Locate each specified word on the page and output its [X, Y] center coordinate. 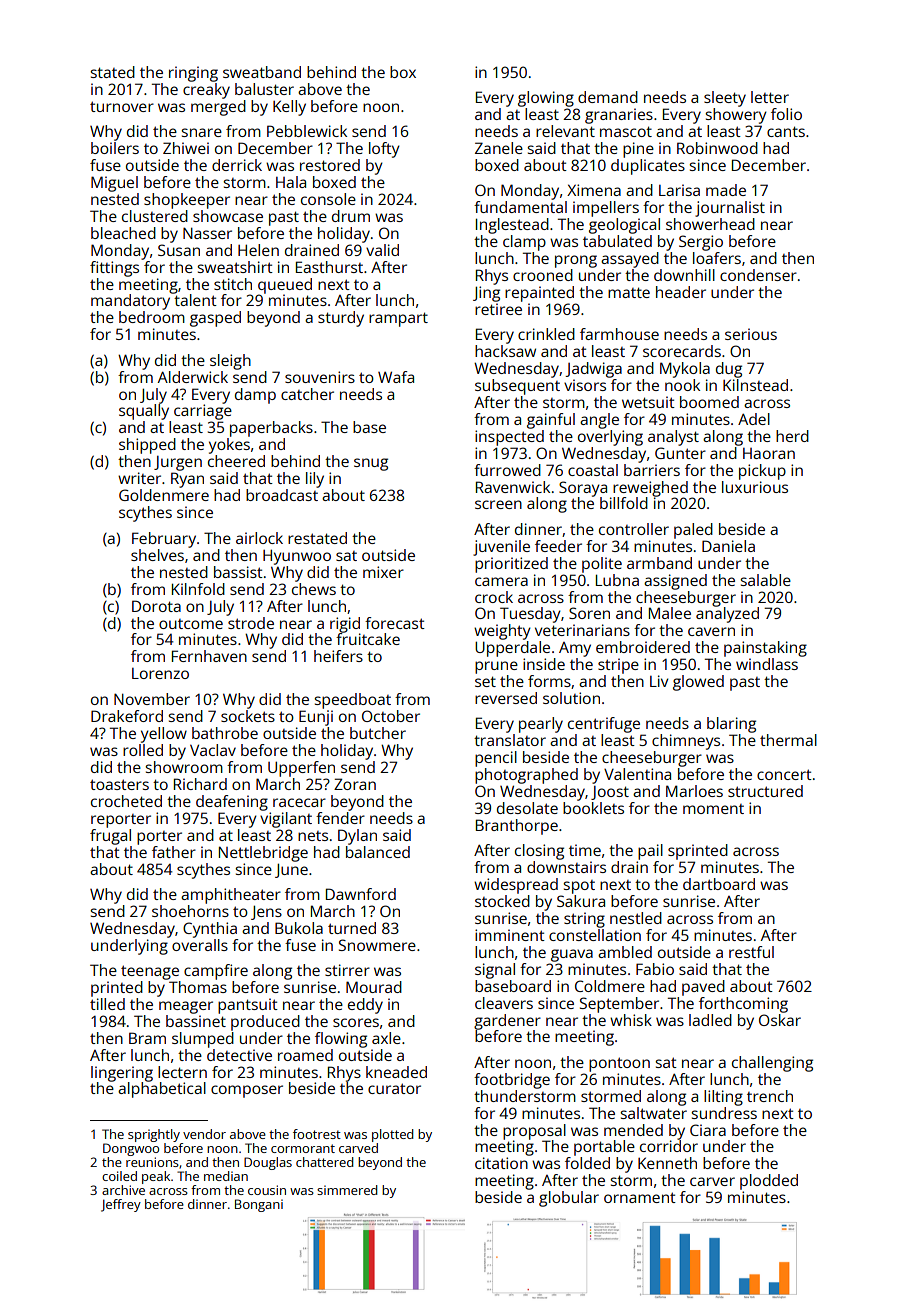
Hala [291, 182]
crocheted [126, 801]
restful [751, 952]
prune [496, 667]
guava [572, 955]
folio [786, 114]
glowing [546, 99]
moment [713, 809]
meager [186, 1007]
